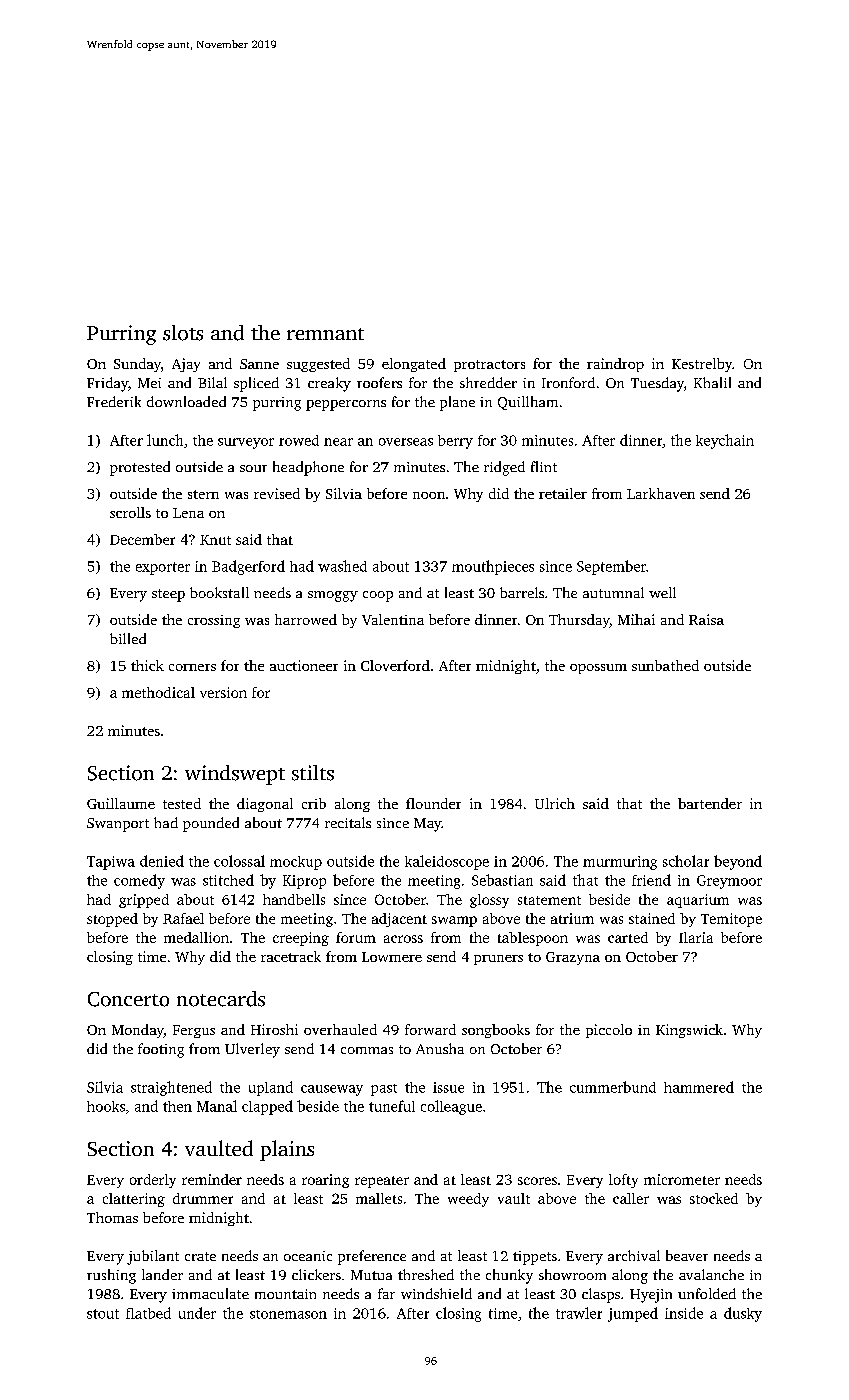 The width and height of the image is (849, 1400). What do you see at coordinates (288, 1314) in the image?
I see `stonemason` at bounding box center [288, 1314].
